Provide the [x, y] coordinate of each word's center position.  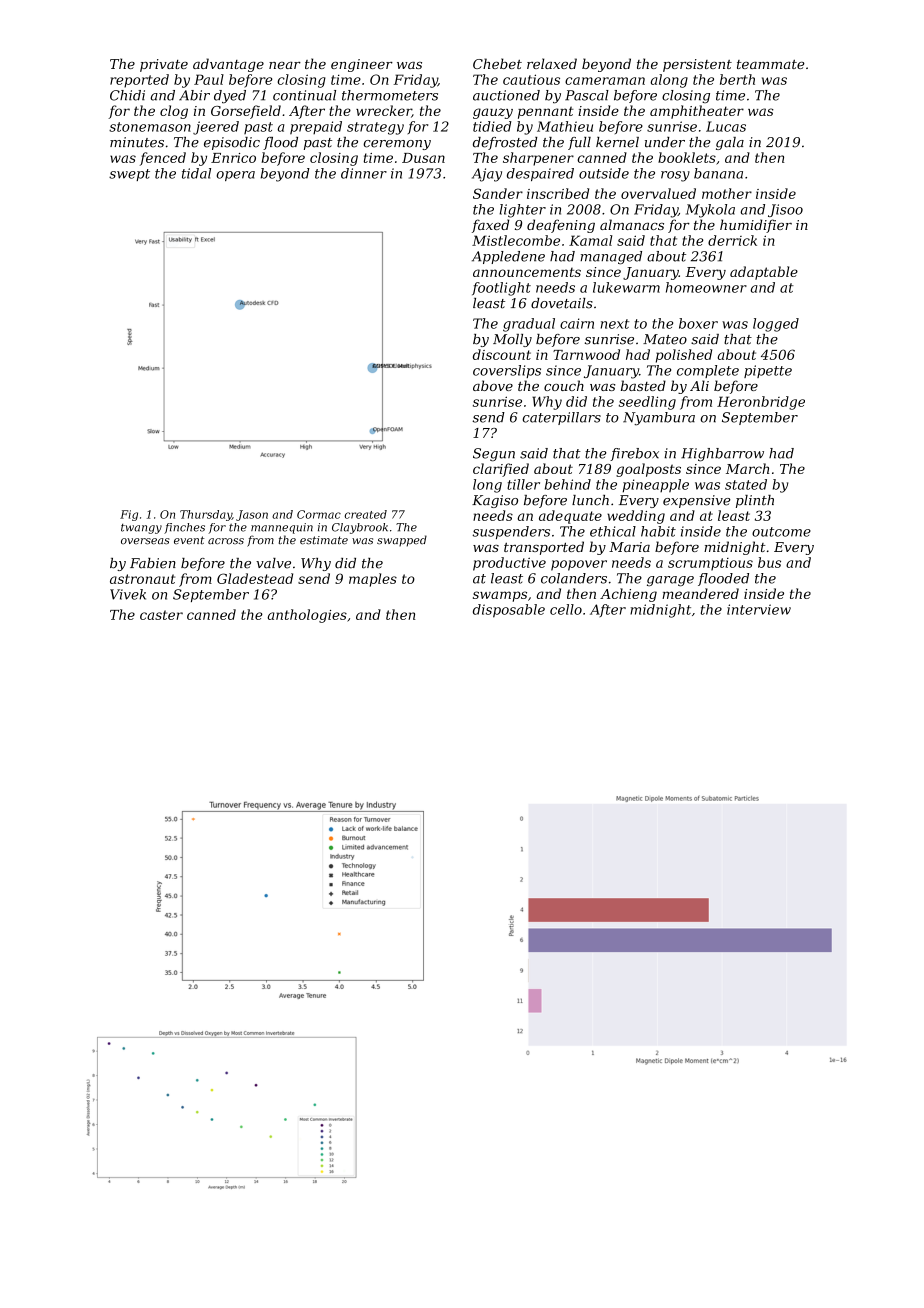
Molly [512, 340]
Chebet [497, 63]
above [493, 385]
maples [373, 580]
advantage [228, 65]
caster [161, 615]
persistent [697, 65]
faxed [490, 226]
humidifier [756, 226]
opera [235, 176]
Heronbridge [761, 403]
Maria [629, 547]
